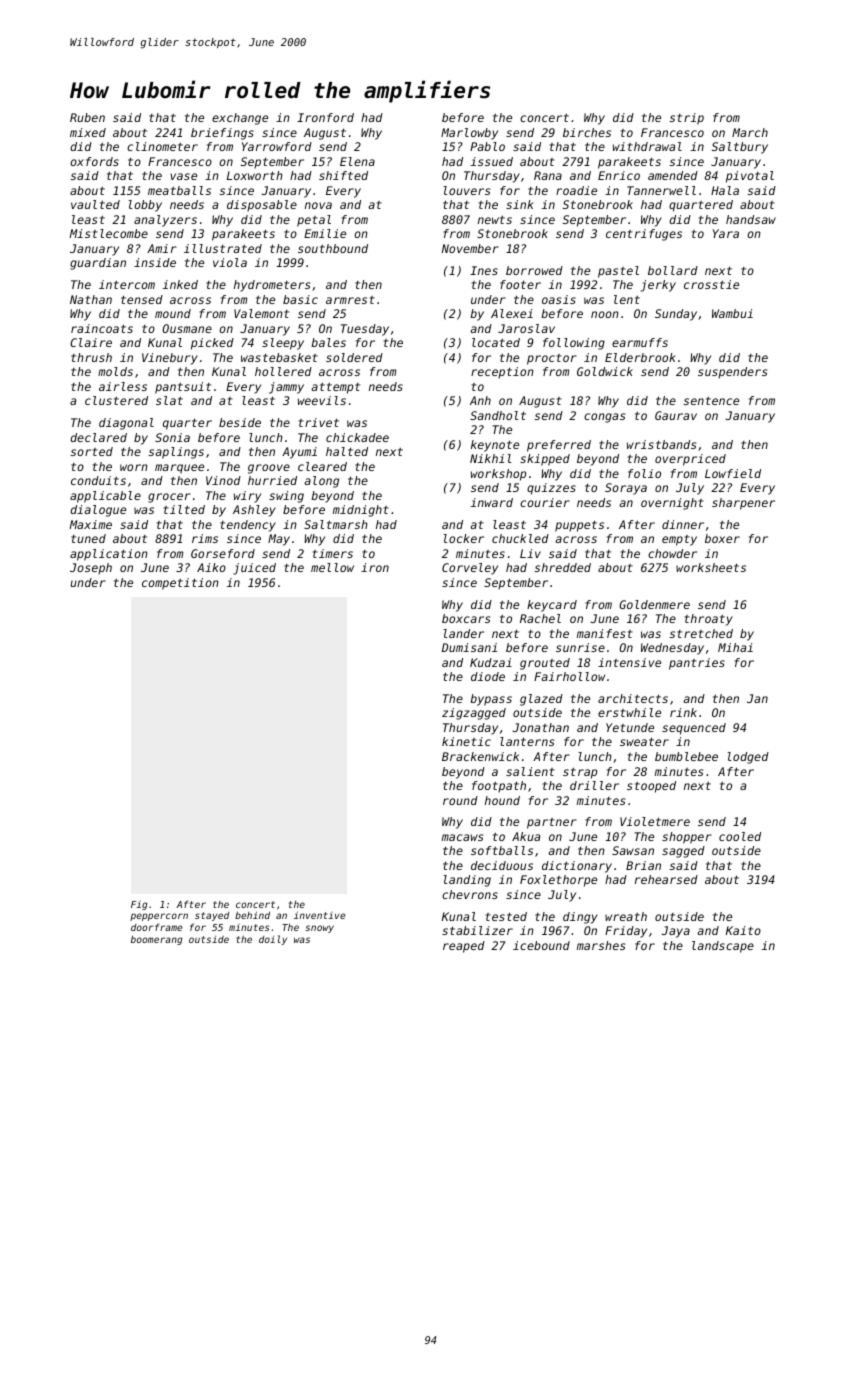  Describe the element at coordinates (498, 415) in the page. I see `Sandholt` at that location.
